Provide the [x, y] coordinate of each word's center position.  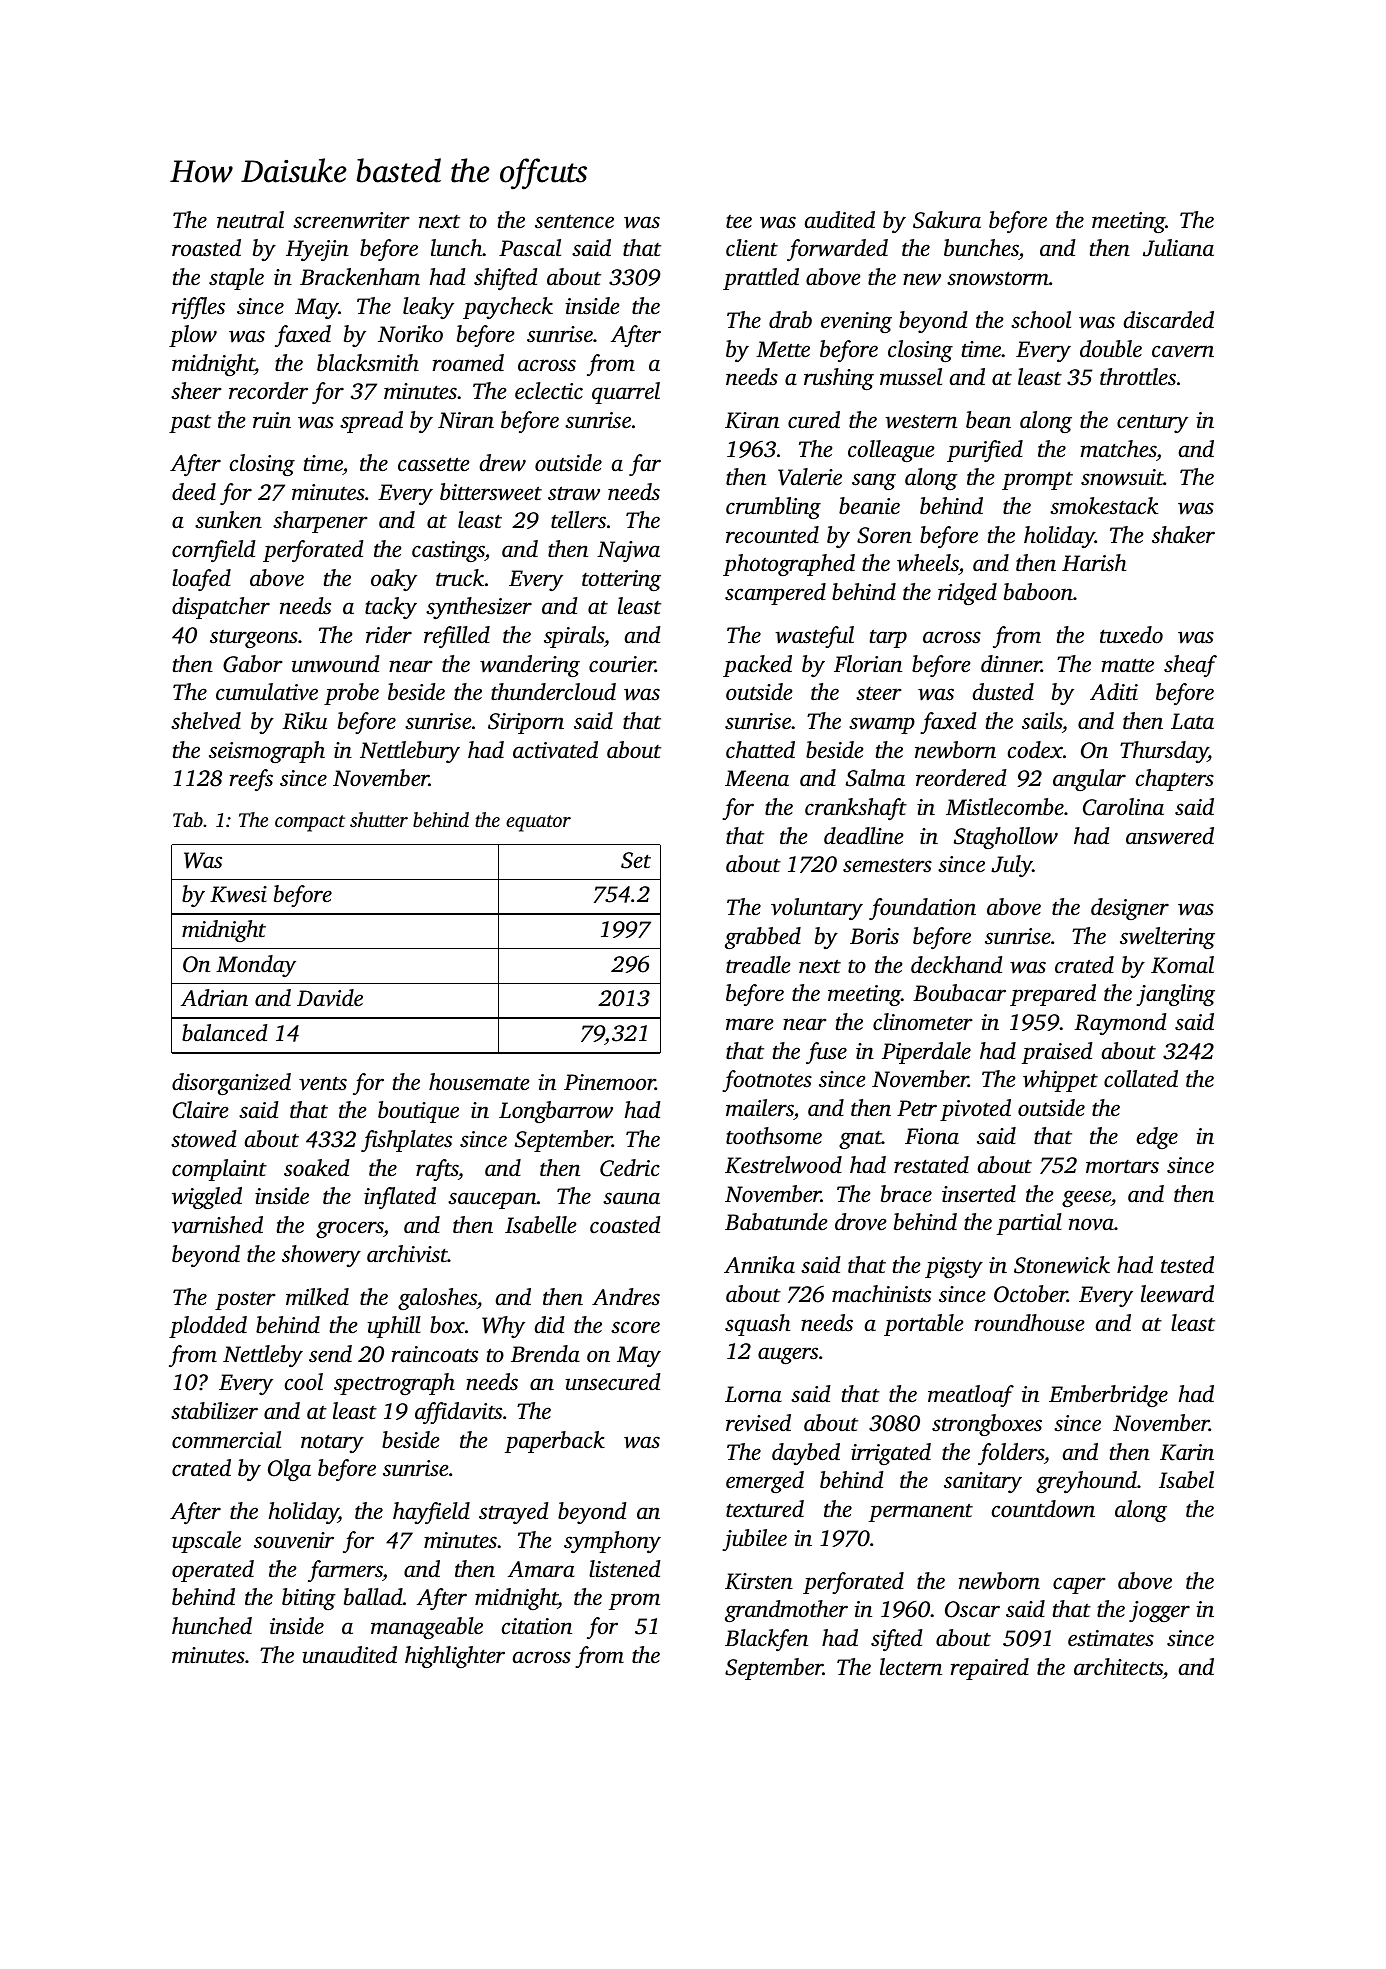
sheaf [1190, 666]
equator [538, 823]
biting [309, 1599]
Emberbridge [1108, 1396]
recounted [772, 535]
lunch [456, 248]
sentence [574, 222]
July [1011, 866]
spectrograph [394, 1384]
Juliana [1178, 248]
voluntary [817, 909]
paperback [555, 1442]
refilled [457, 637]
